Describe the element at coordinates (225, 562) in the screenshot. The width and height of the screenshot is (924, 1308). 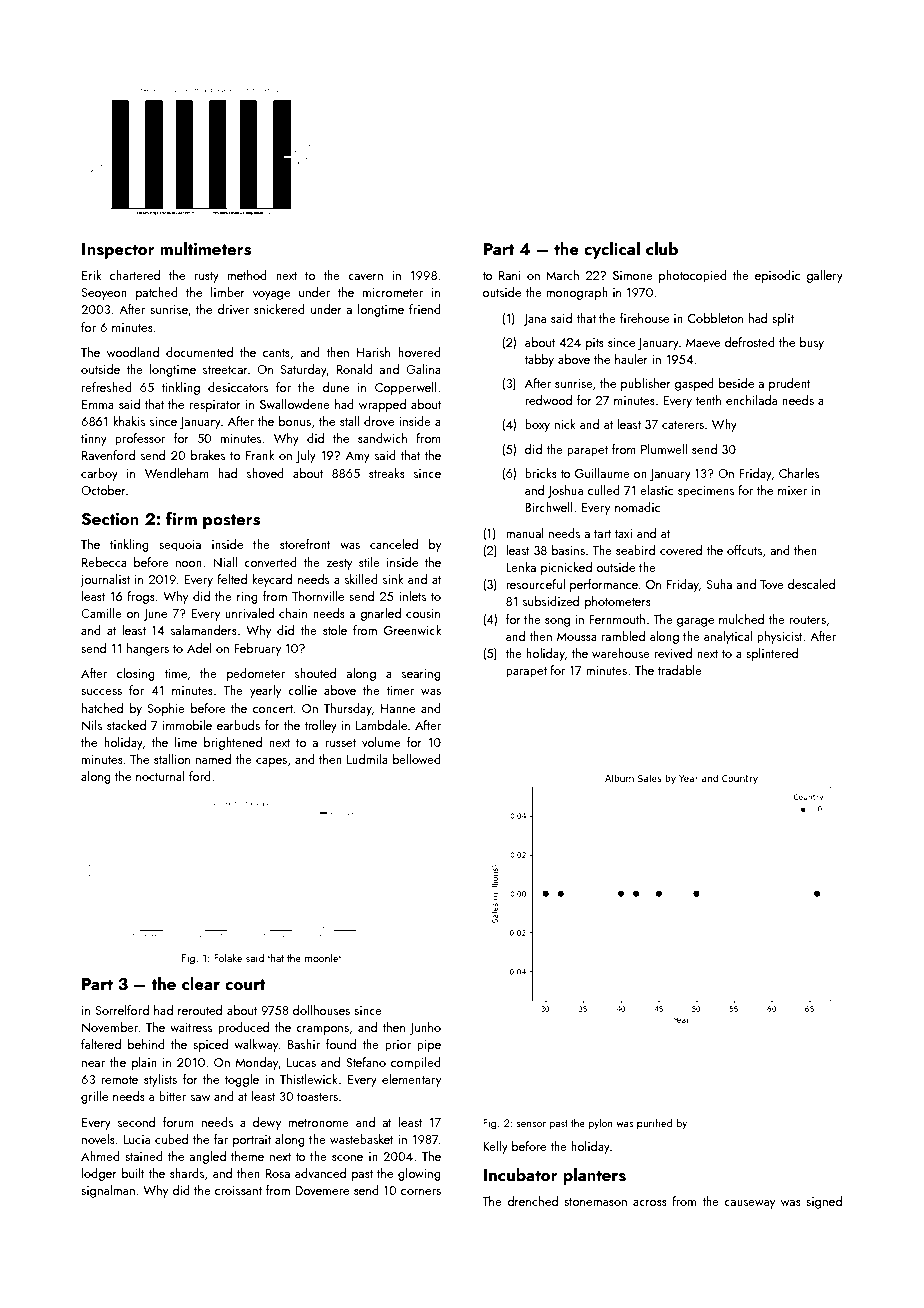
I see `Niall` at that location.
